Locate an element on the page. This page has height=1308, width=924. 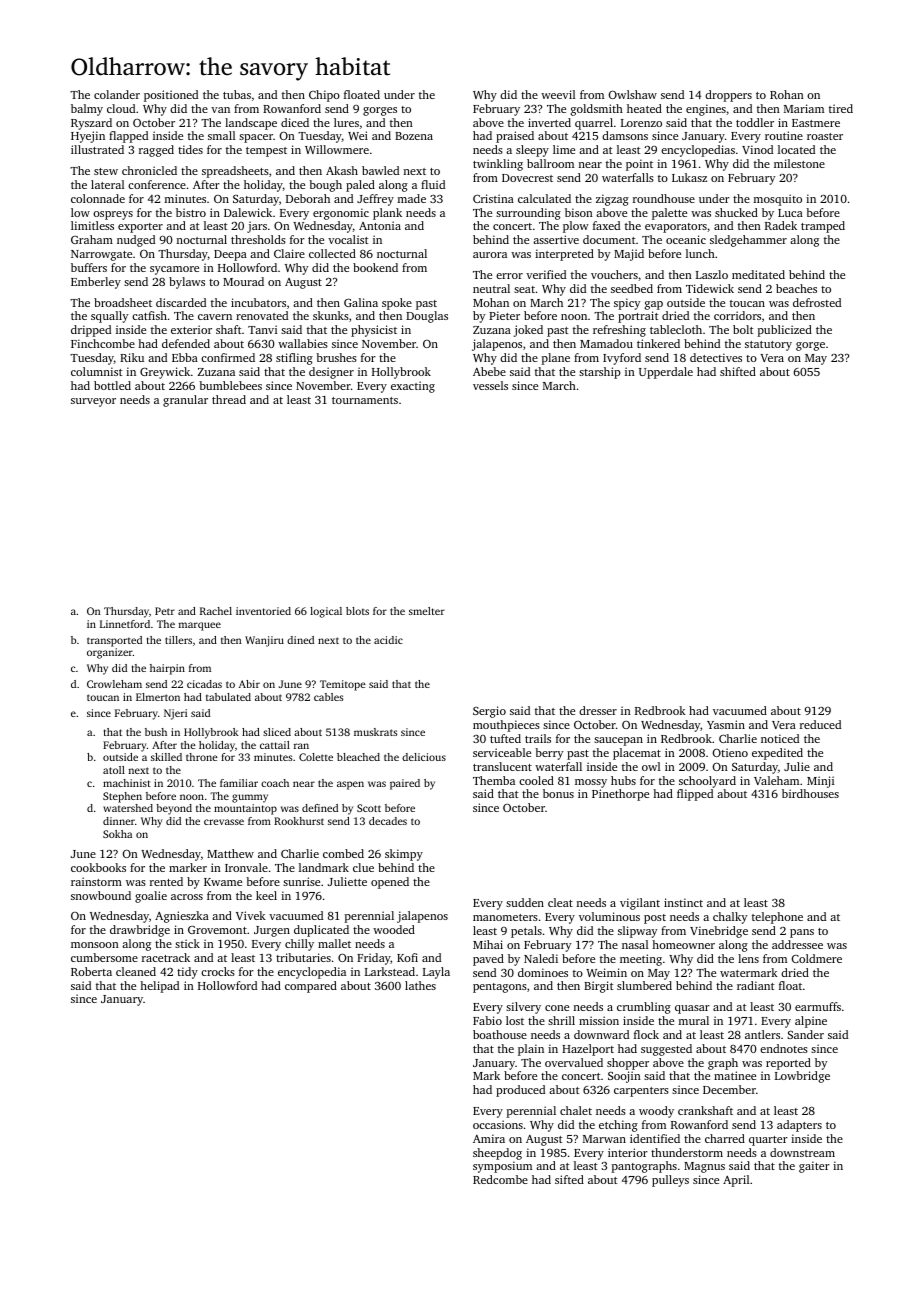
Lowbridge is located at coordinates (802, 1077).
